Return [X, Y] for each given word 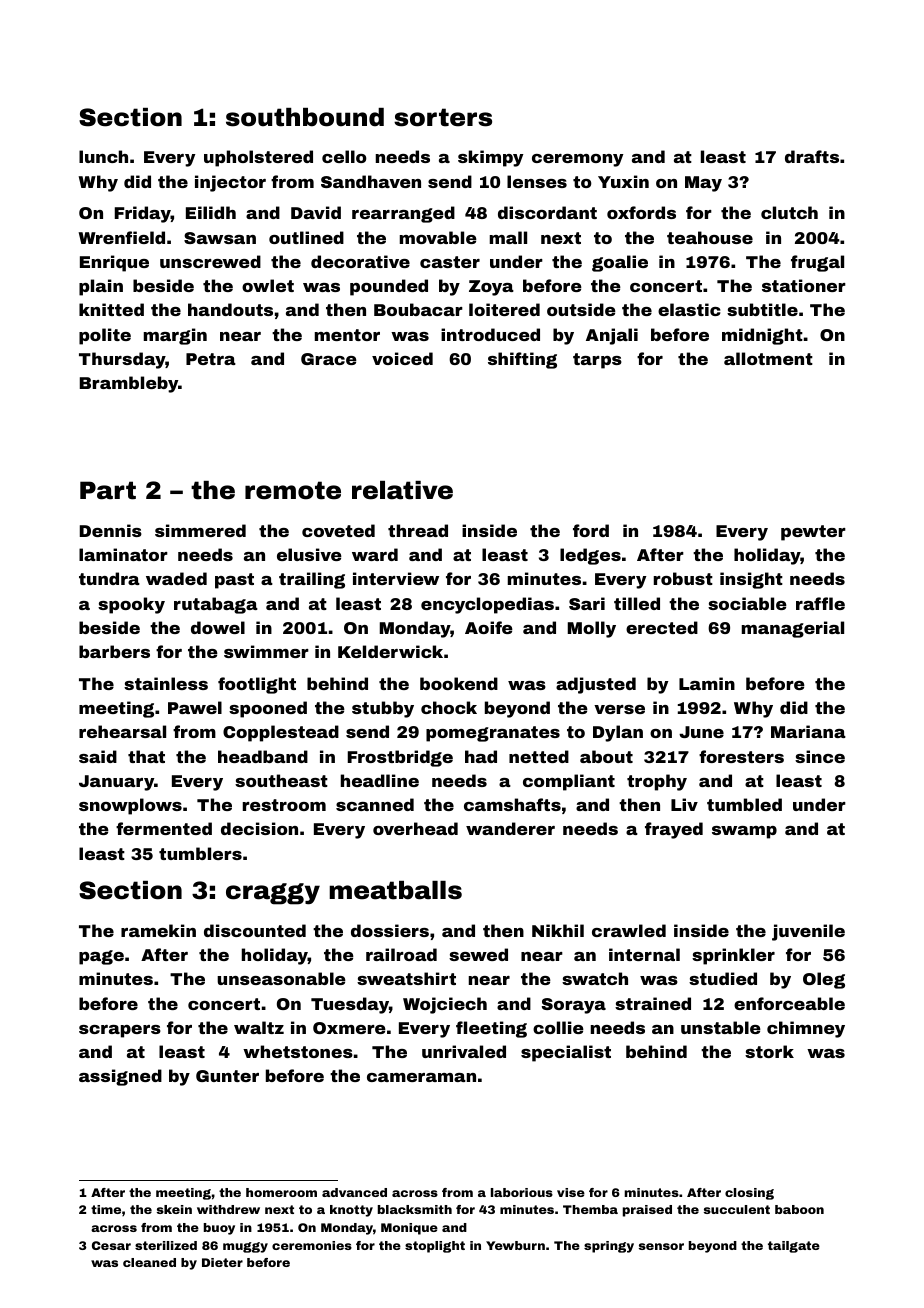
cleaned [149, 1262]
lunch [103, 156]
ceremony [577, 160]
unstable [721, 1027]
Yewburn [515, 1245]
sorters [443, 117]
